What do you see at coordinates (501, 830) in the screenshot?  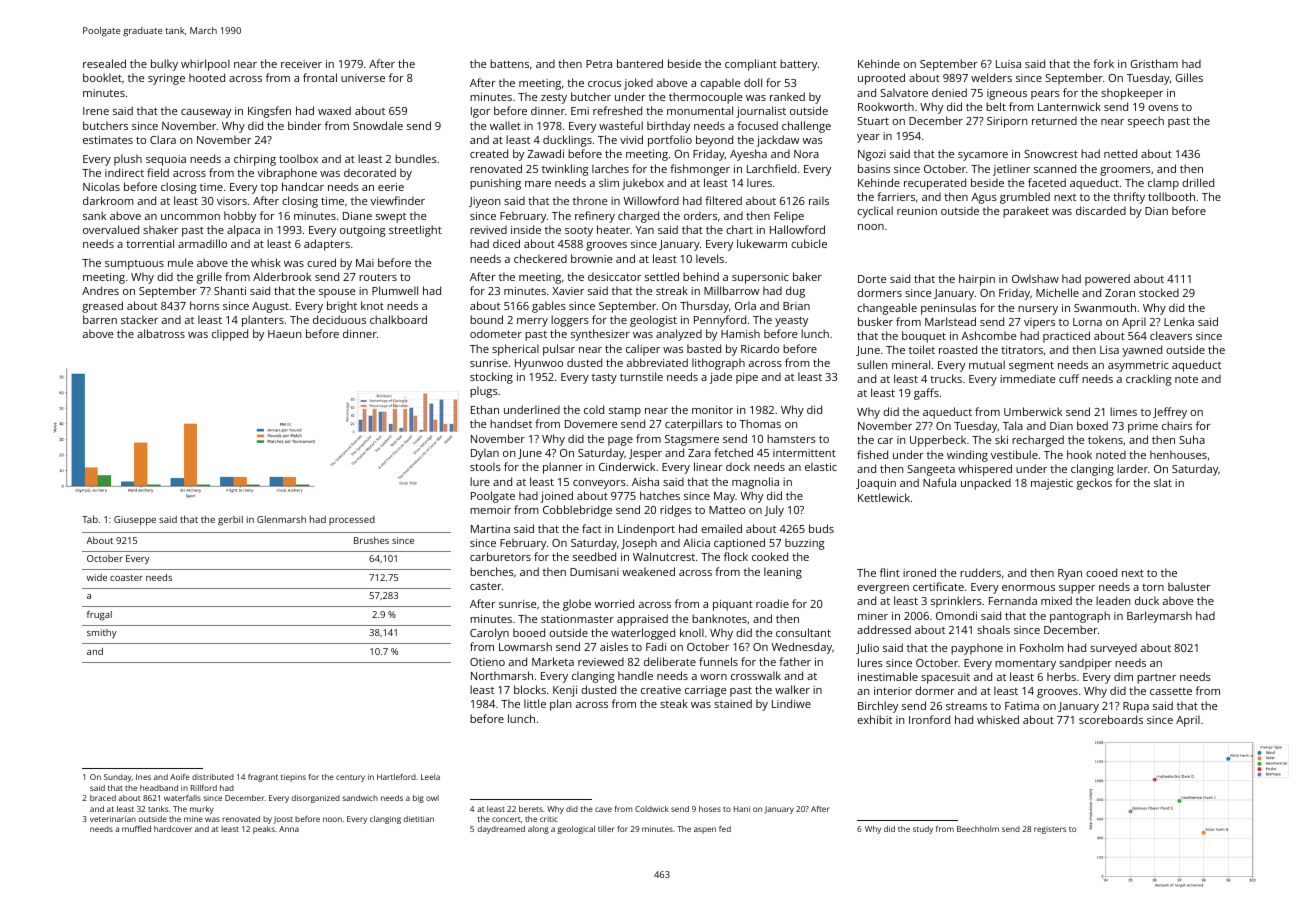 I see `daydreamed` at bounding box center [501, 830].
